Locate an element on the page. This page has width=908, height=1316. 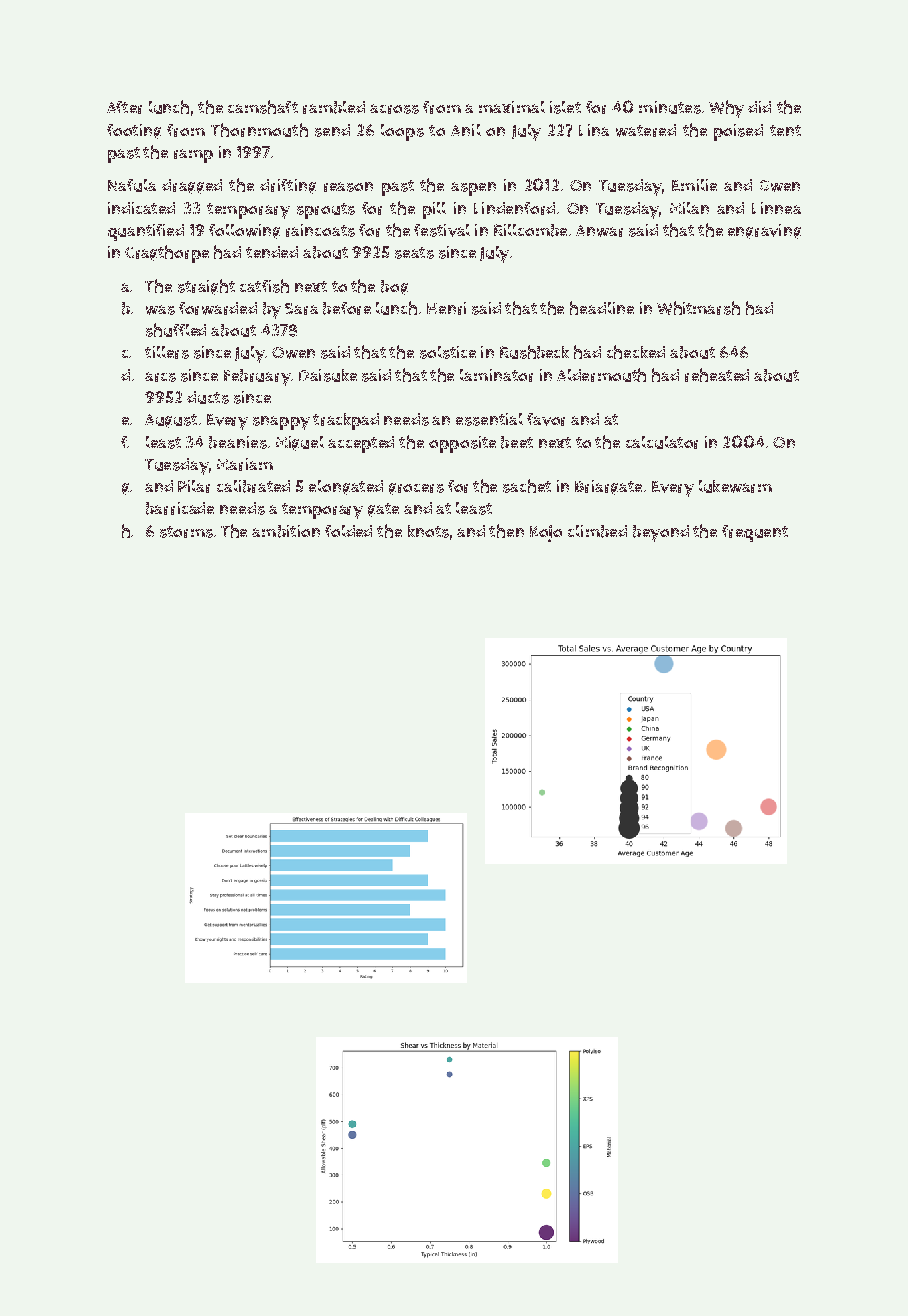
minutes is located at coordinates (670, 107).
